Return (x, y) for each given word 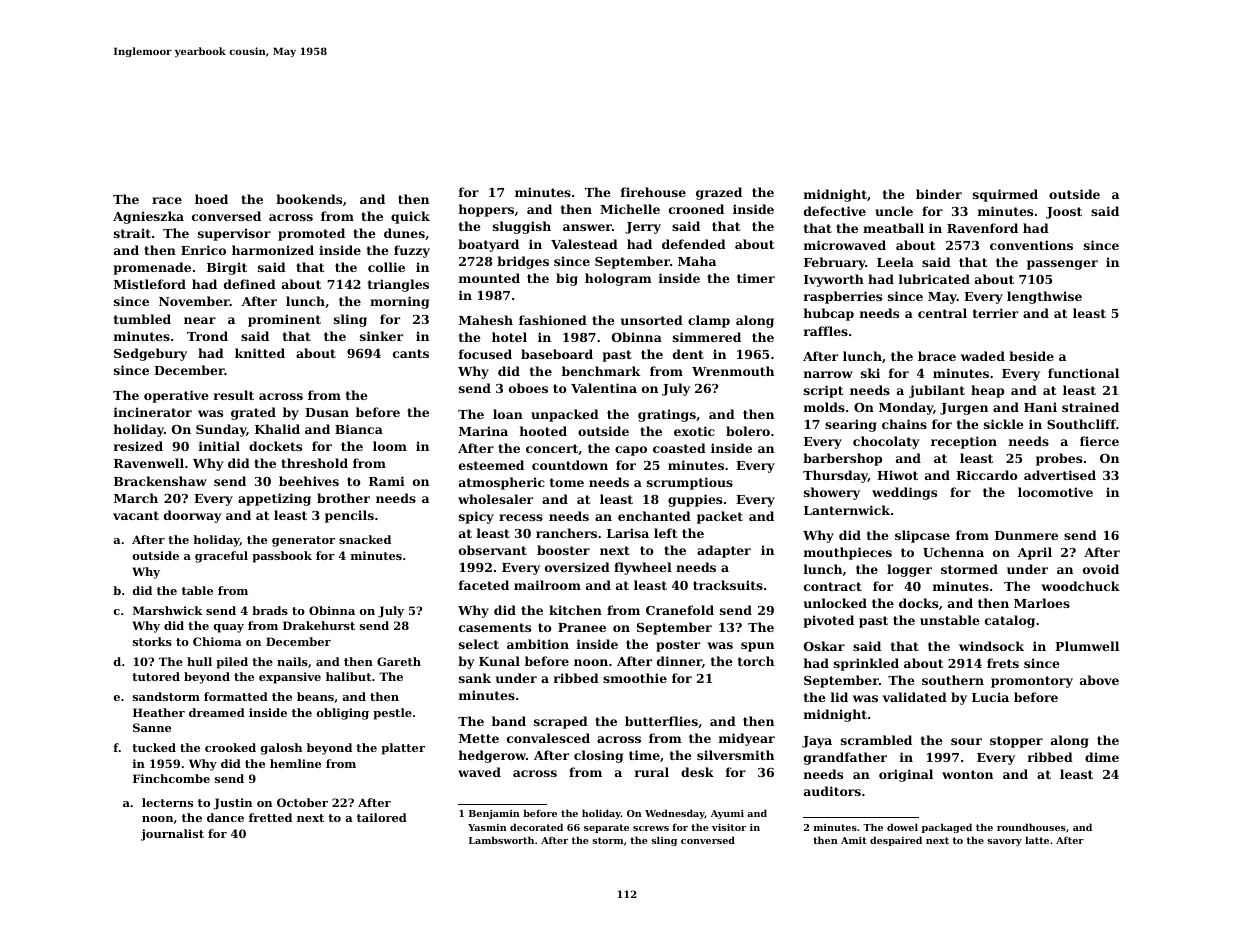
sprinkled (866, 664)
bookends (309, 199)
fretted (270, 817)
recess (521, 517)
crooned (696, 209)
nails (292, 661)
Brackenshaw (160, 481)
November (194, 301)
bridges (523, 262)
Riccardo (987, 475)
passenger (1062, 265)
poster (678, 646)
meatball (893, 228)
